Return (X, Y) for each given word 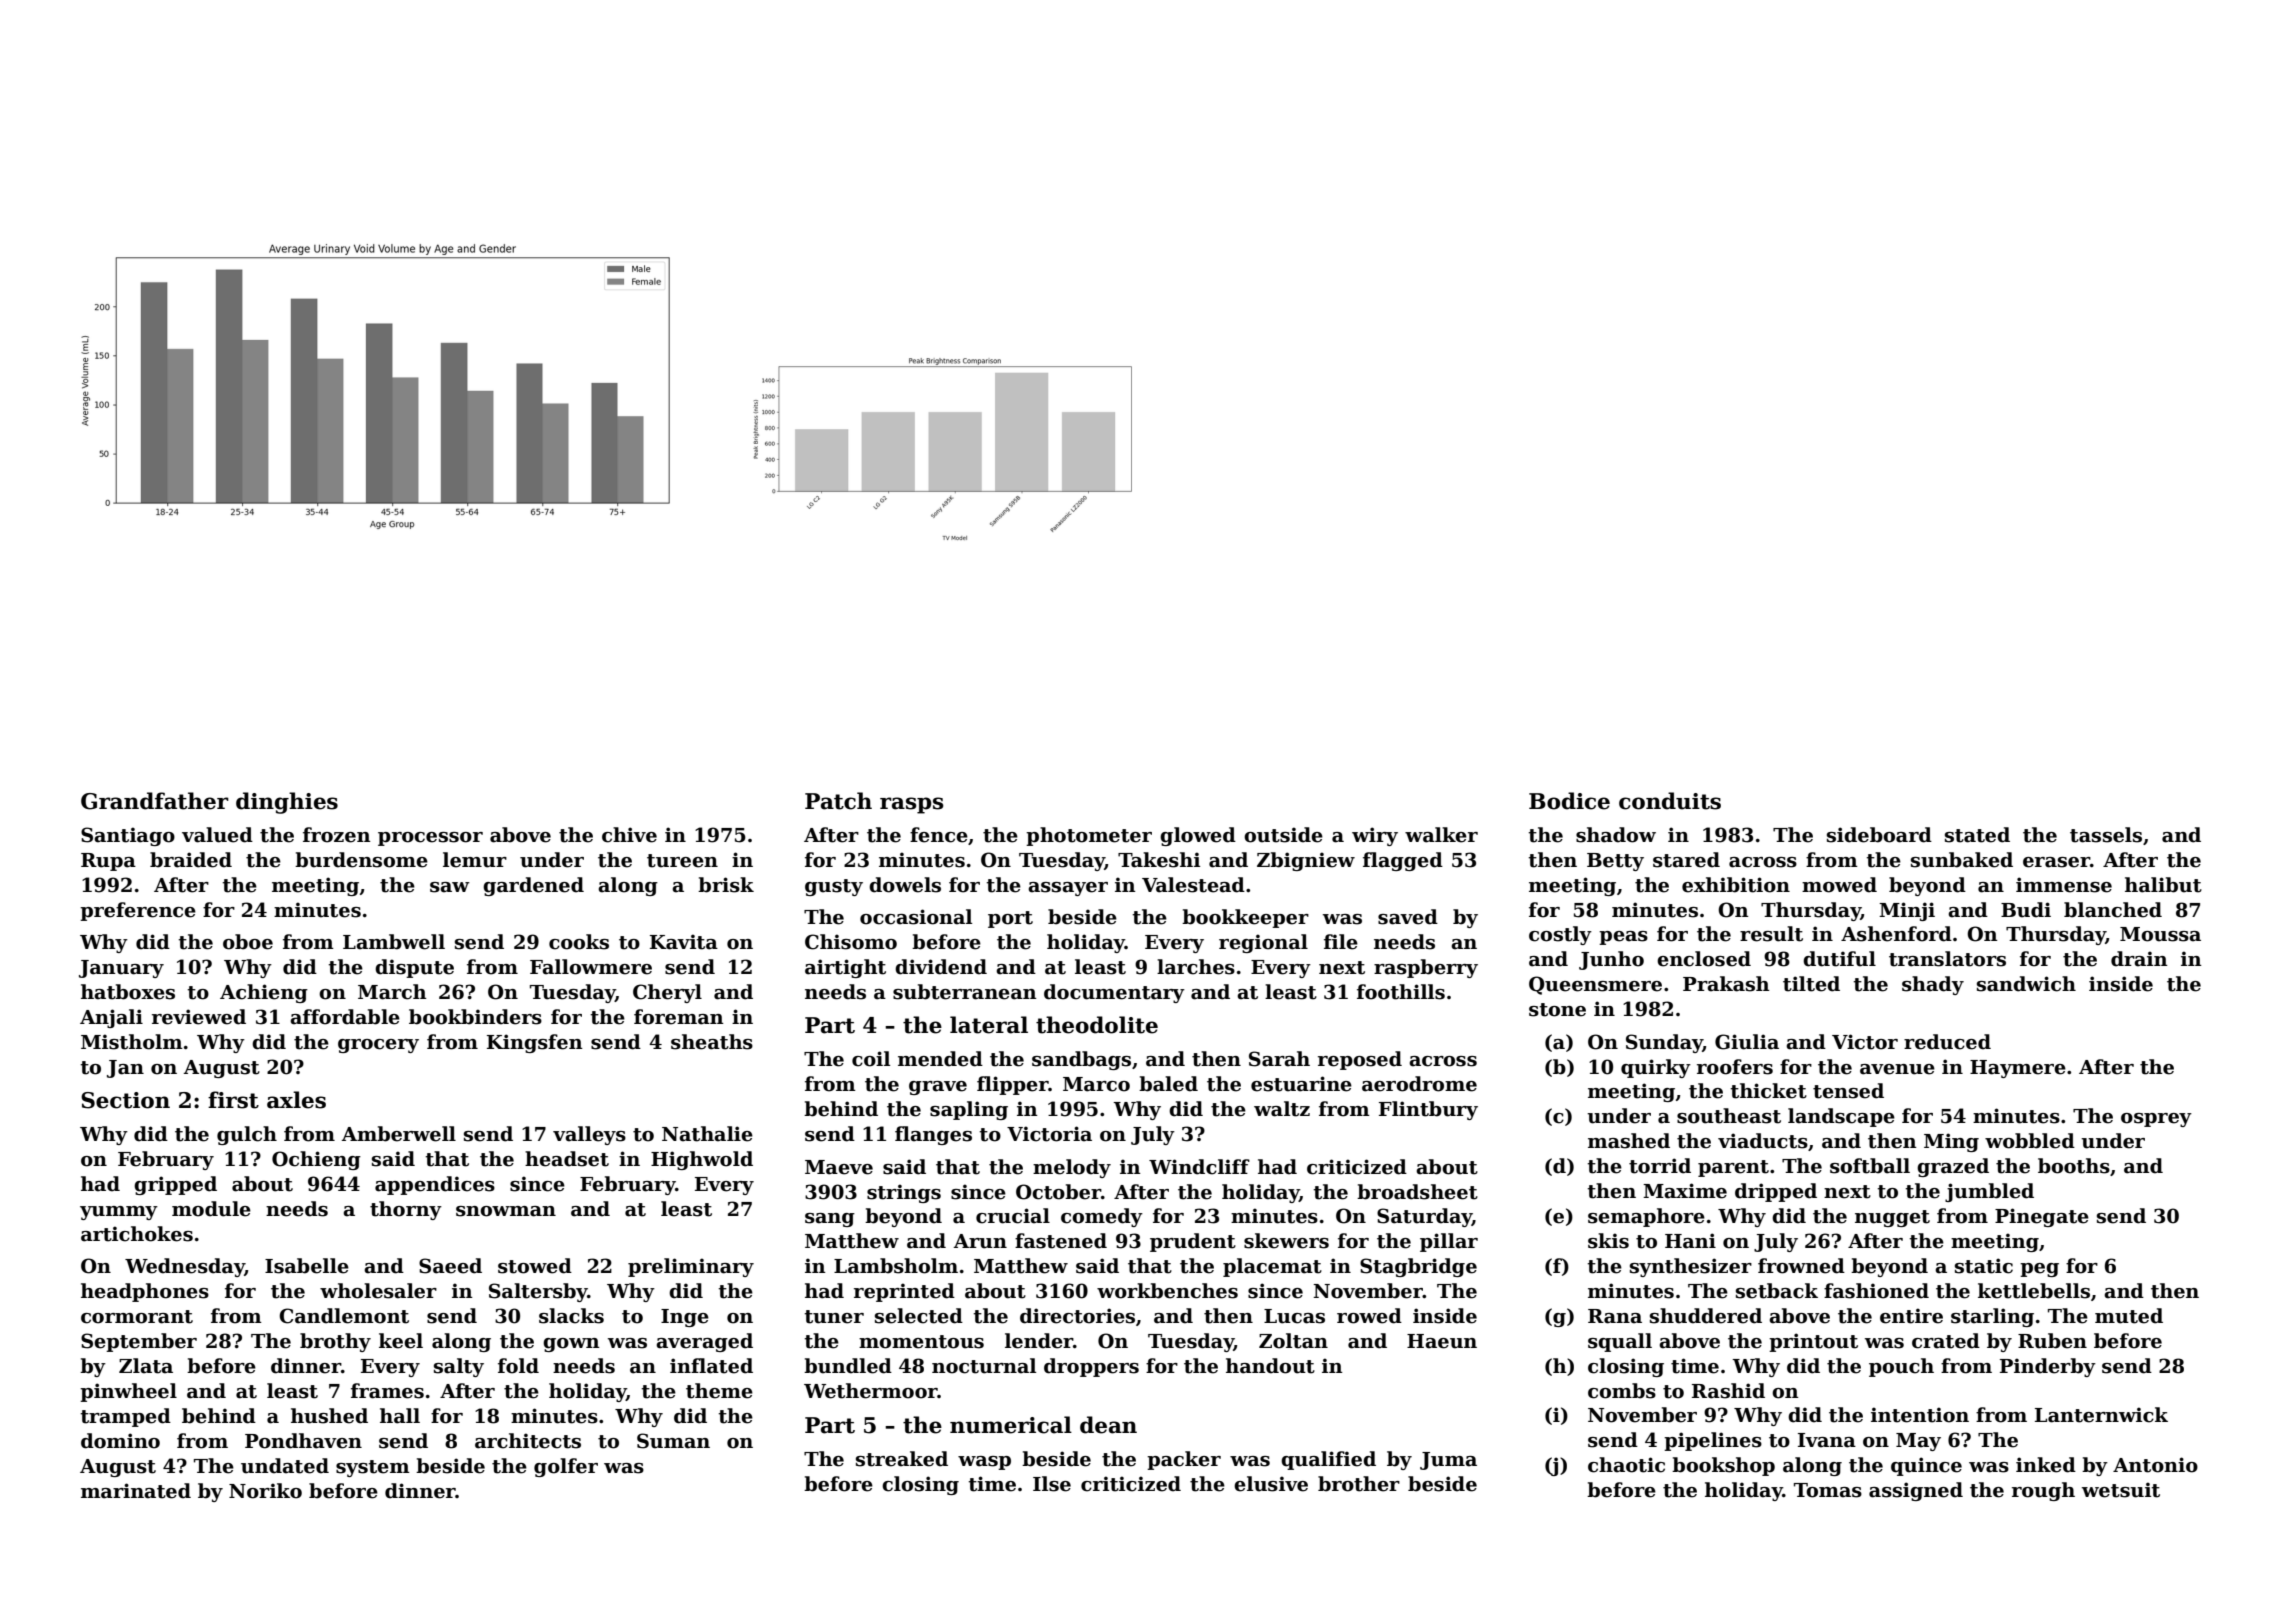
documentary (1114, 993)
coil (871, 1059)
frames (387, 1391)
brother (1359, 1484)
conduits (1670, 801)
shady (1933, 985)
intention (1920, 1415)
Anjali (111, 1018)
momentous (921, 1342)
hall (400, 1416)
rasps (912, 805)
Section (125, 1100)
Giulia (1747, 1042)
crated (1946, 1341)
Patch (838, 801)
